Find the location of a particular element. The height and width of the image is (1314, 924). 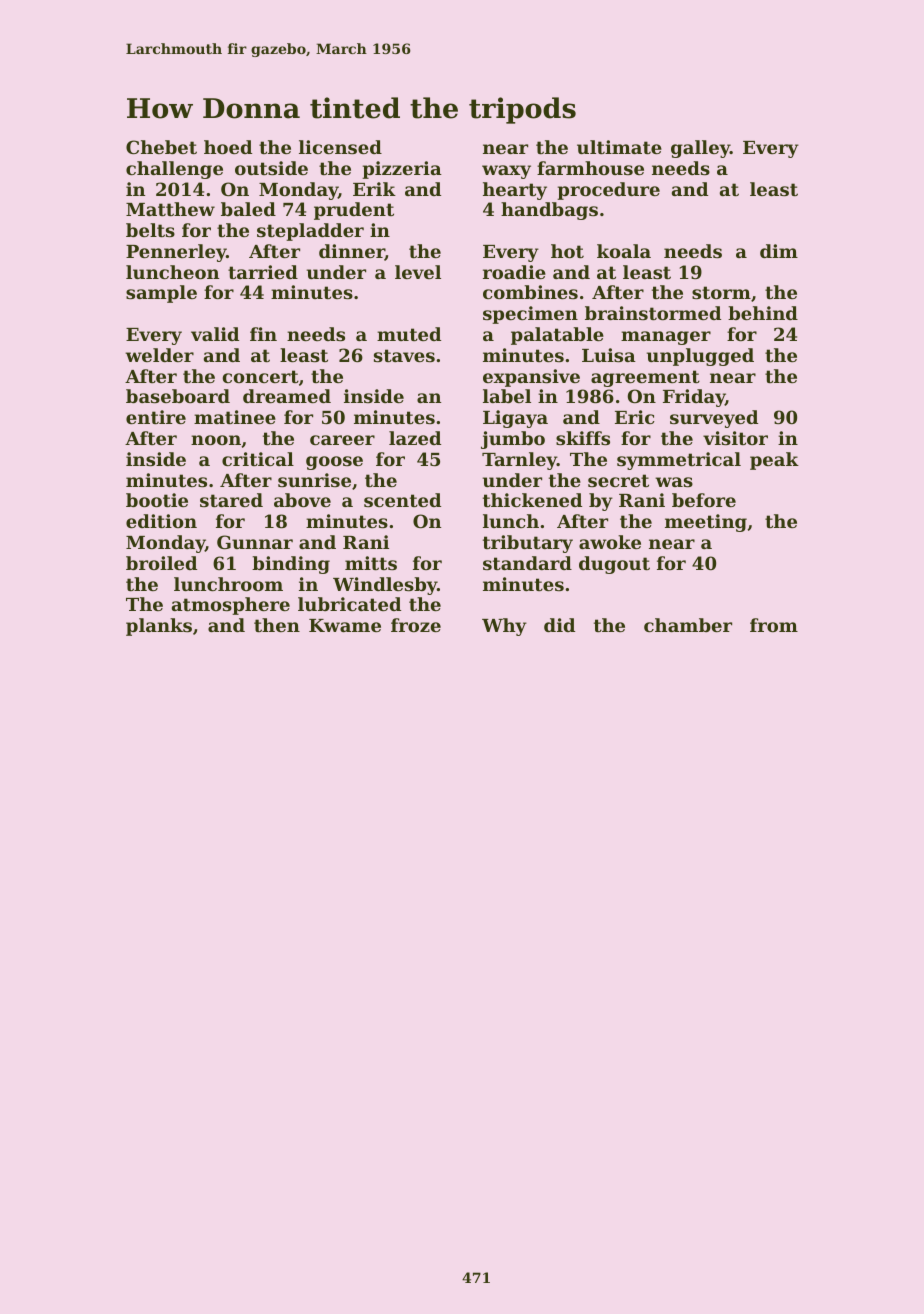

licensed is located at coordinates (340, 147).
